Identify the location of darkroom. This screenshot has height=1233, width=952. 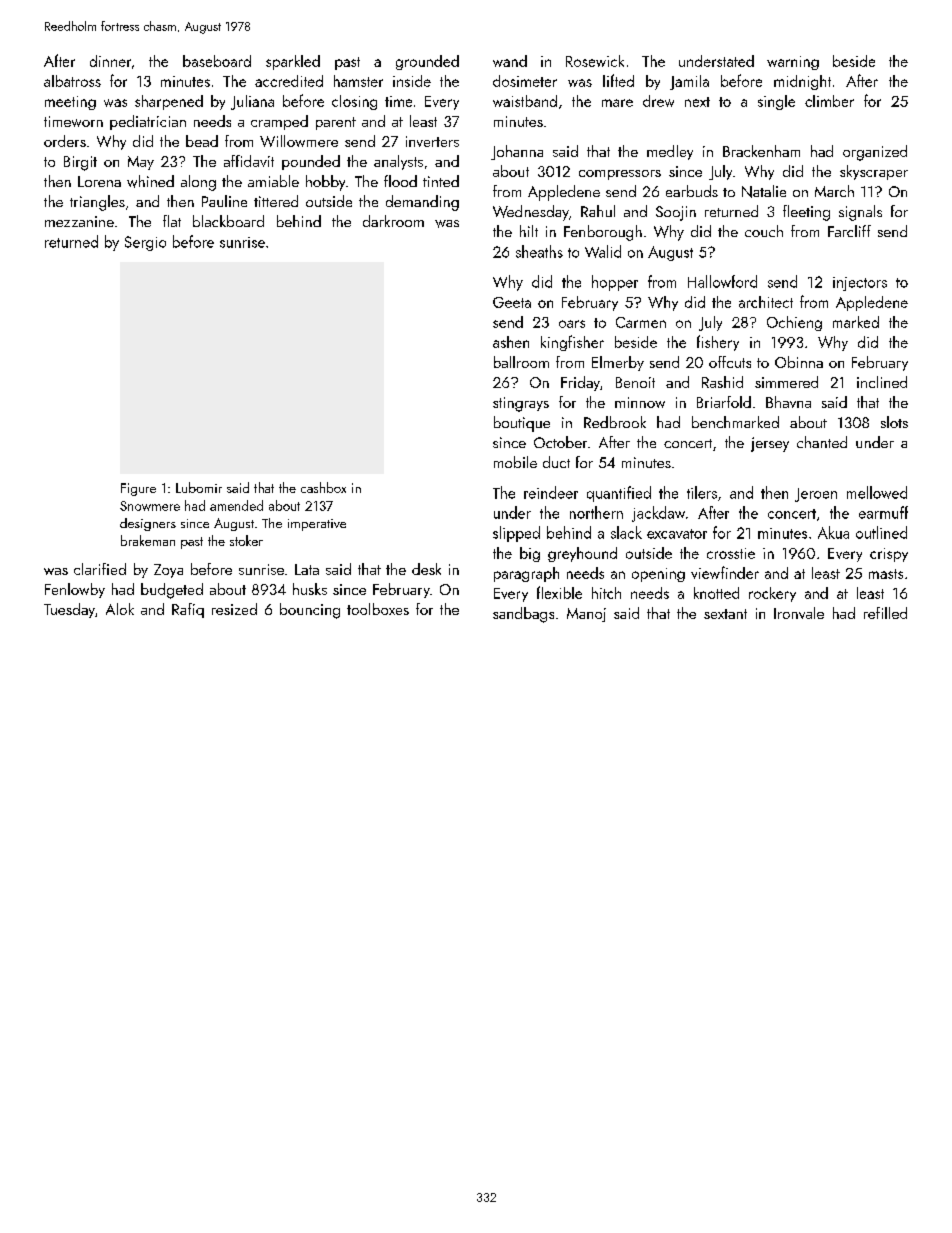
(393, 221).
